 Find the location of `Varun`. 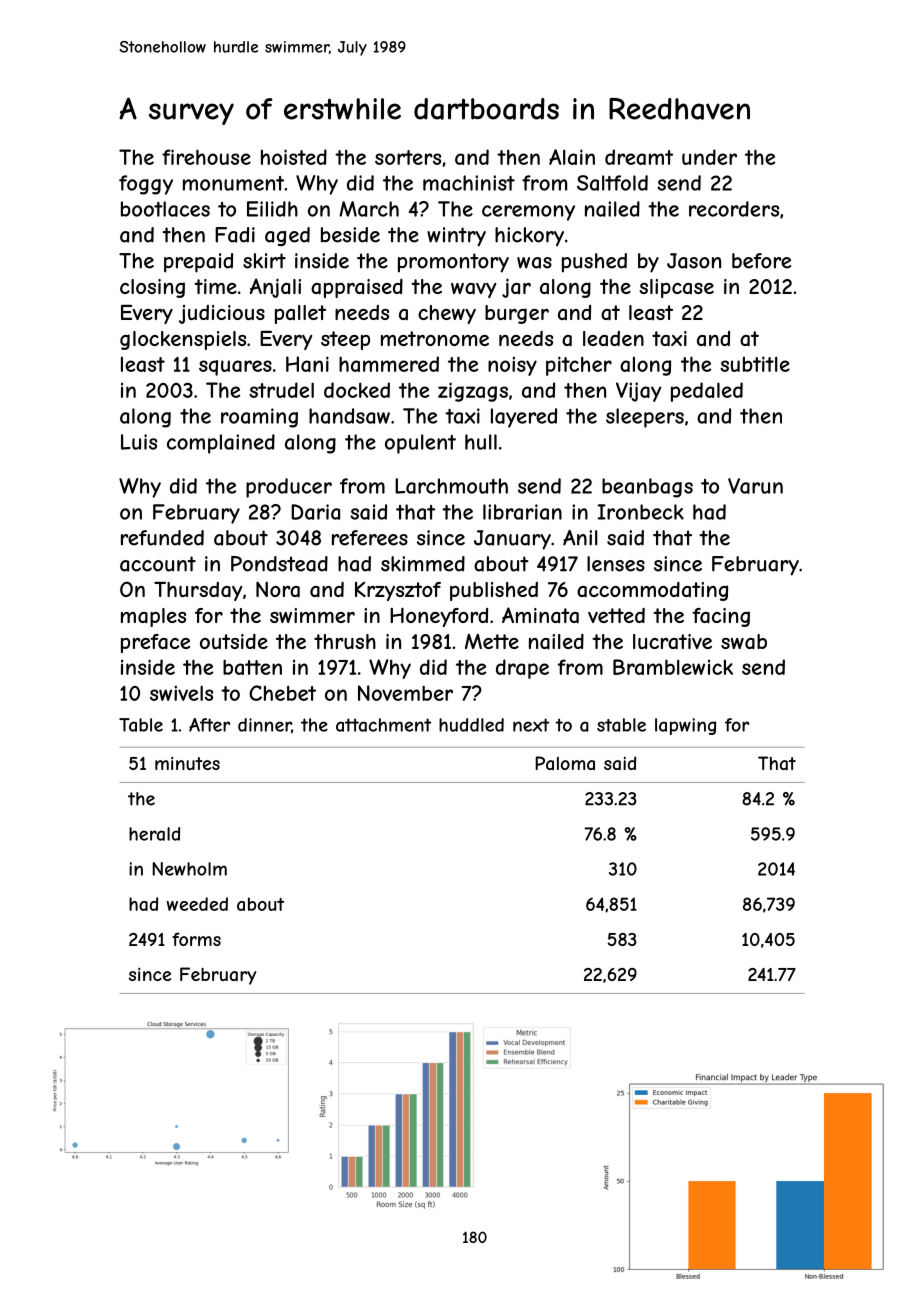

Varun is located at coordinates (755, 486).
